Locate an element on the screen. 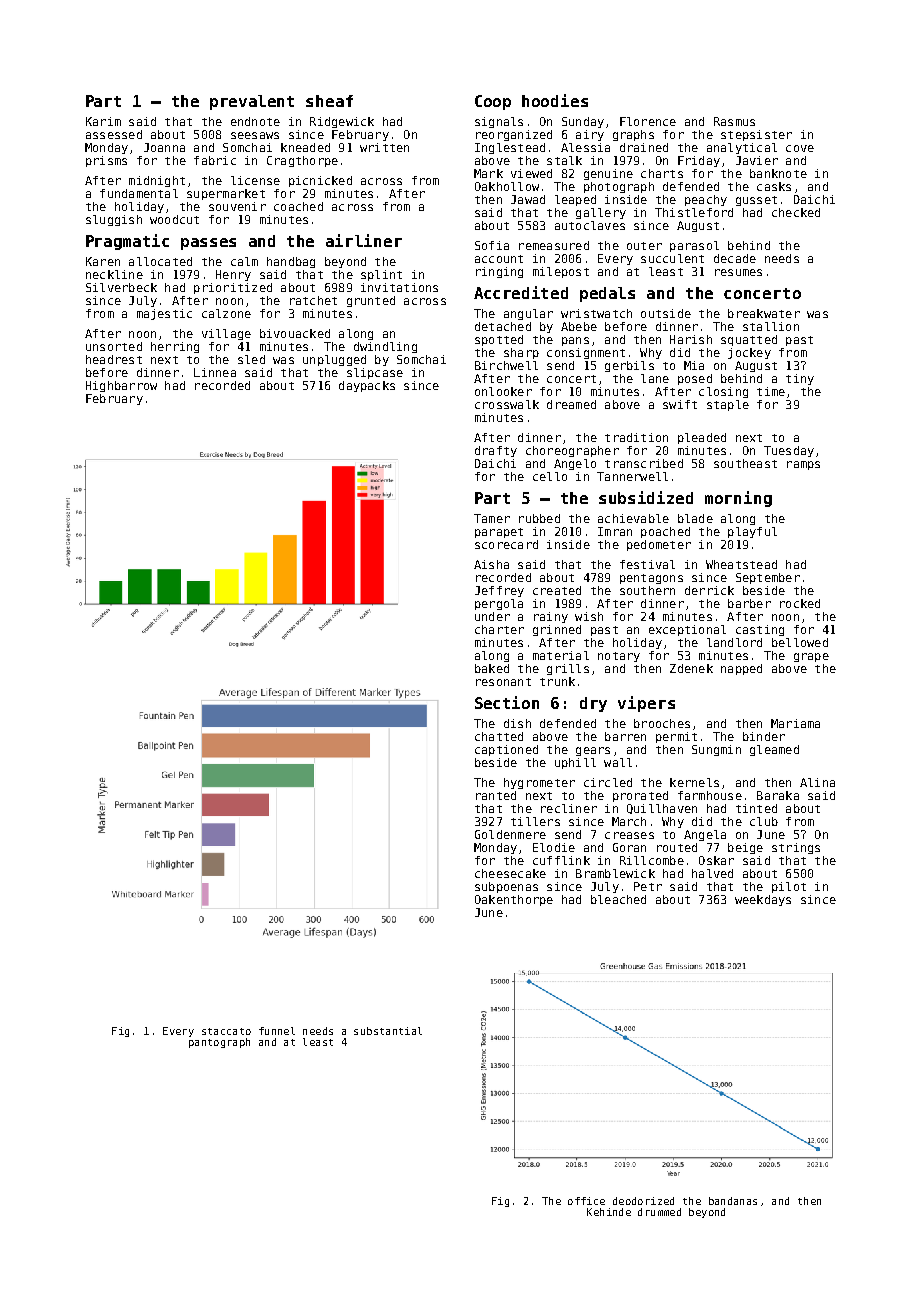  office is located at coordinates (586, 1201).
